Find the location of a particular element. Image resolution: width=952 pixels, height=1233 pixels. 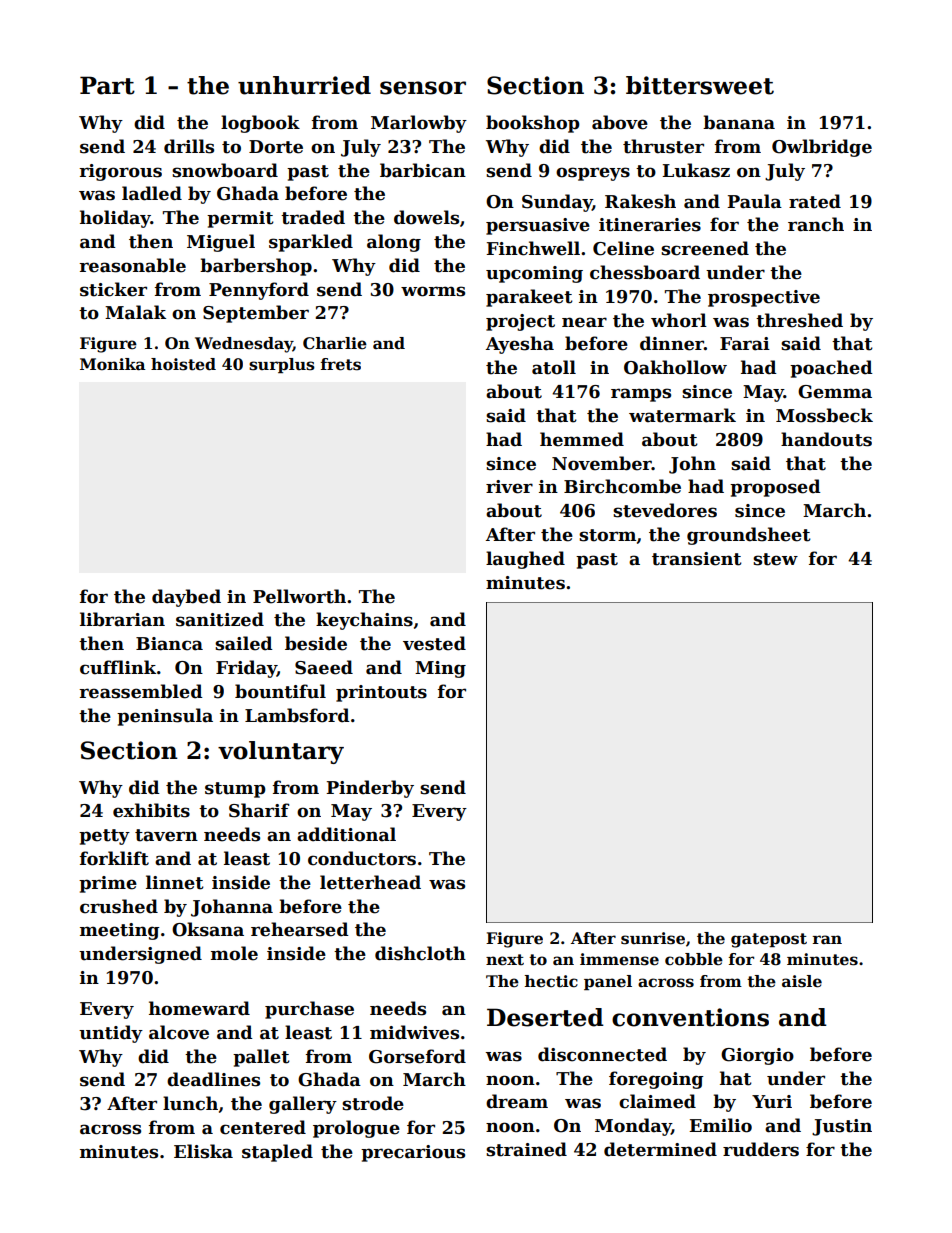

pallet is located at coordinates (261, 1058).
